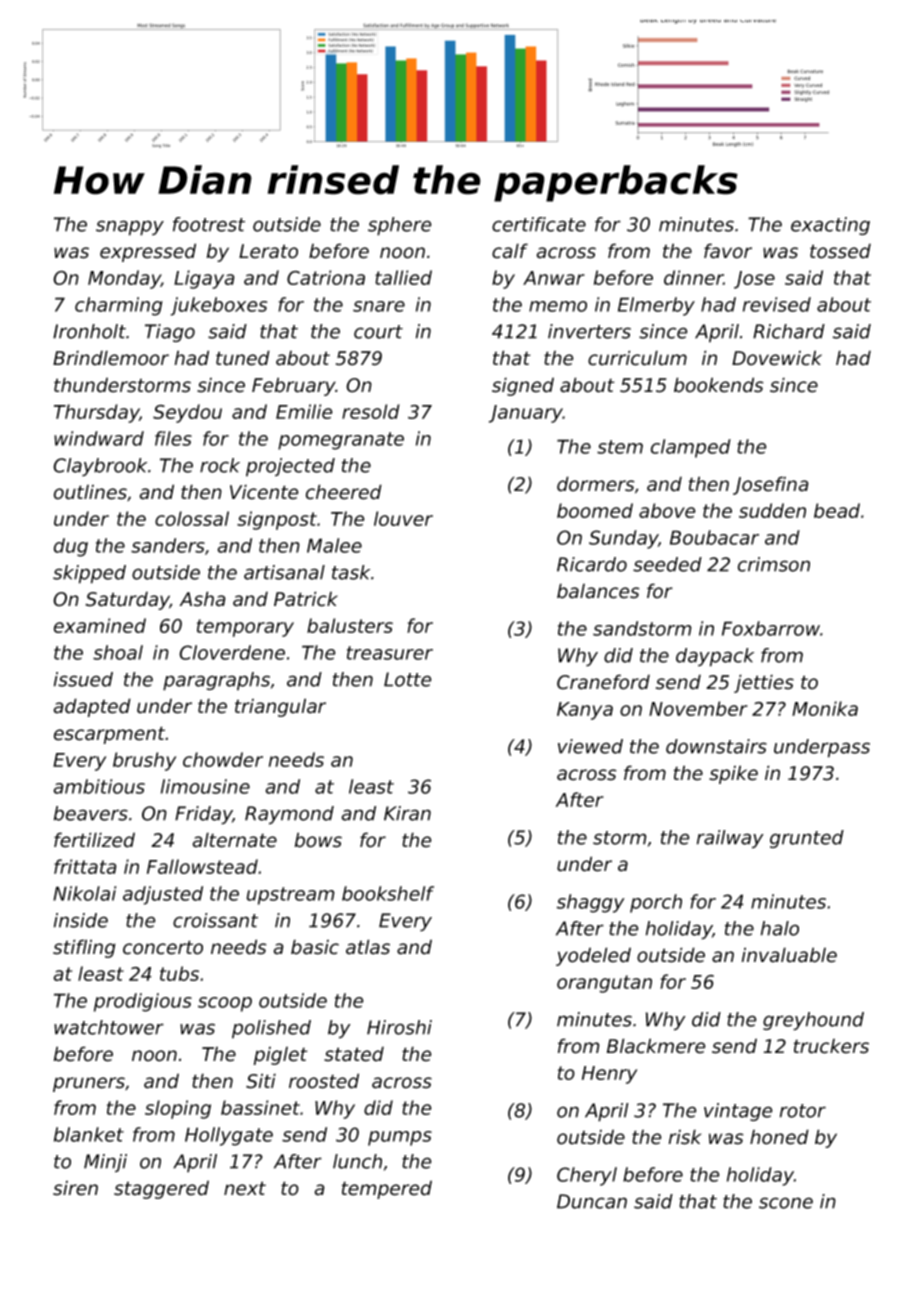  I want to click on Henry, so click(609, 1075).
